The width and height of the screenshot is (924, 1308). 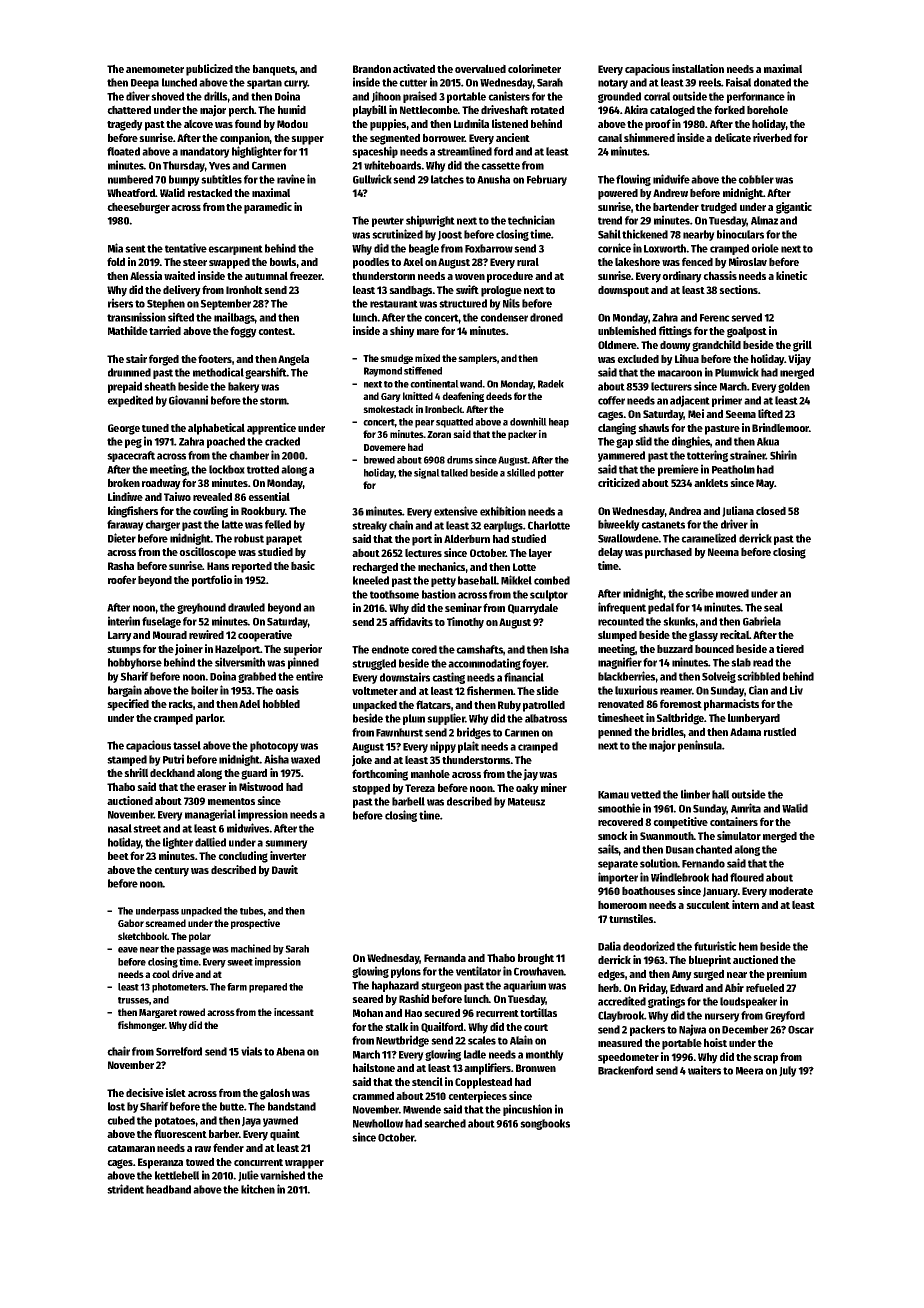 What do you see at coordinates (367, 998) in the screenshot?
I see `seared` at bounding box center [367, 998].
